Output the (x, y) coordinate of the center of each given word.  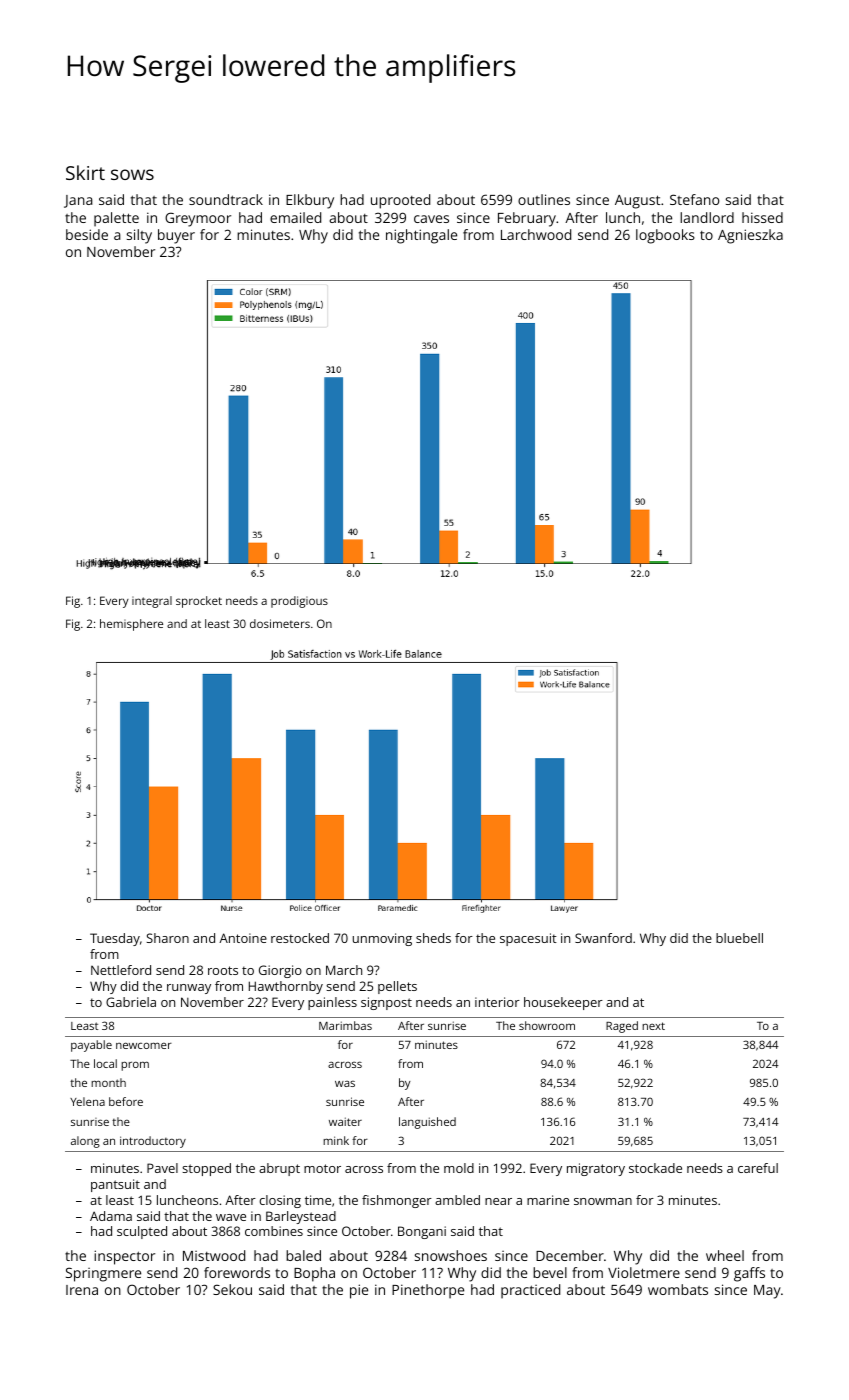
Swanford (603, 938)
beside (87, 234)
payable (91, 1046)
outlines (544, 199)
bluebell (739, 938)
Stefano (694, 199)
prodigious (299, 602)
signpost (386, 1003)
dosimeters (280, 623)
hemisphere (131, 625)
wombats (678, 1289)
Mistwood (214, 1255)
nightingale (421, 236)
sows (132, 174)
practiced (530, 1291)
